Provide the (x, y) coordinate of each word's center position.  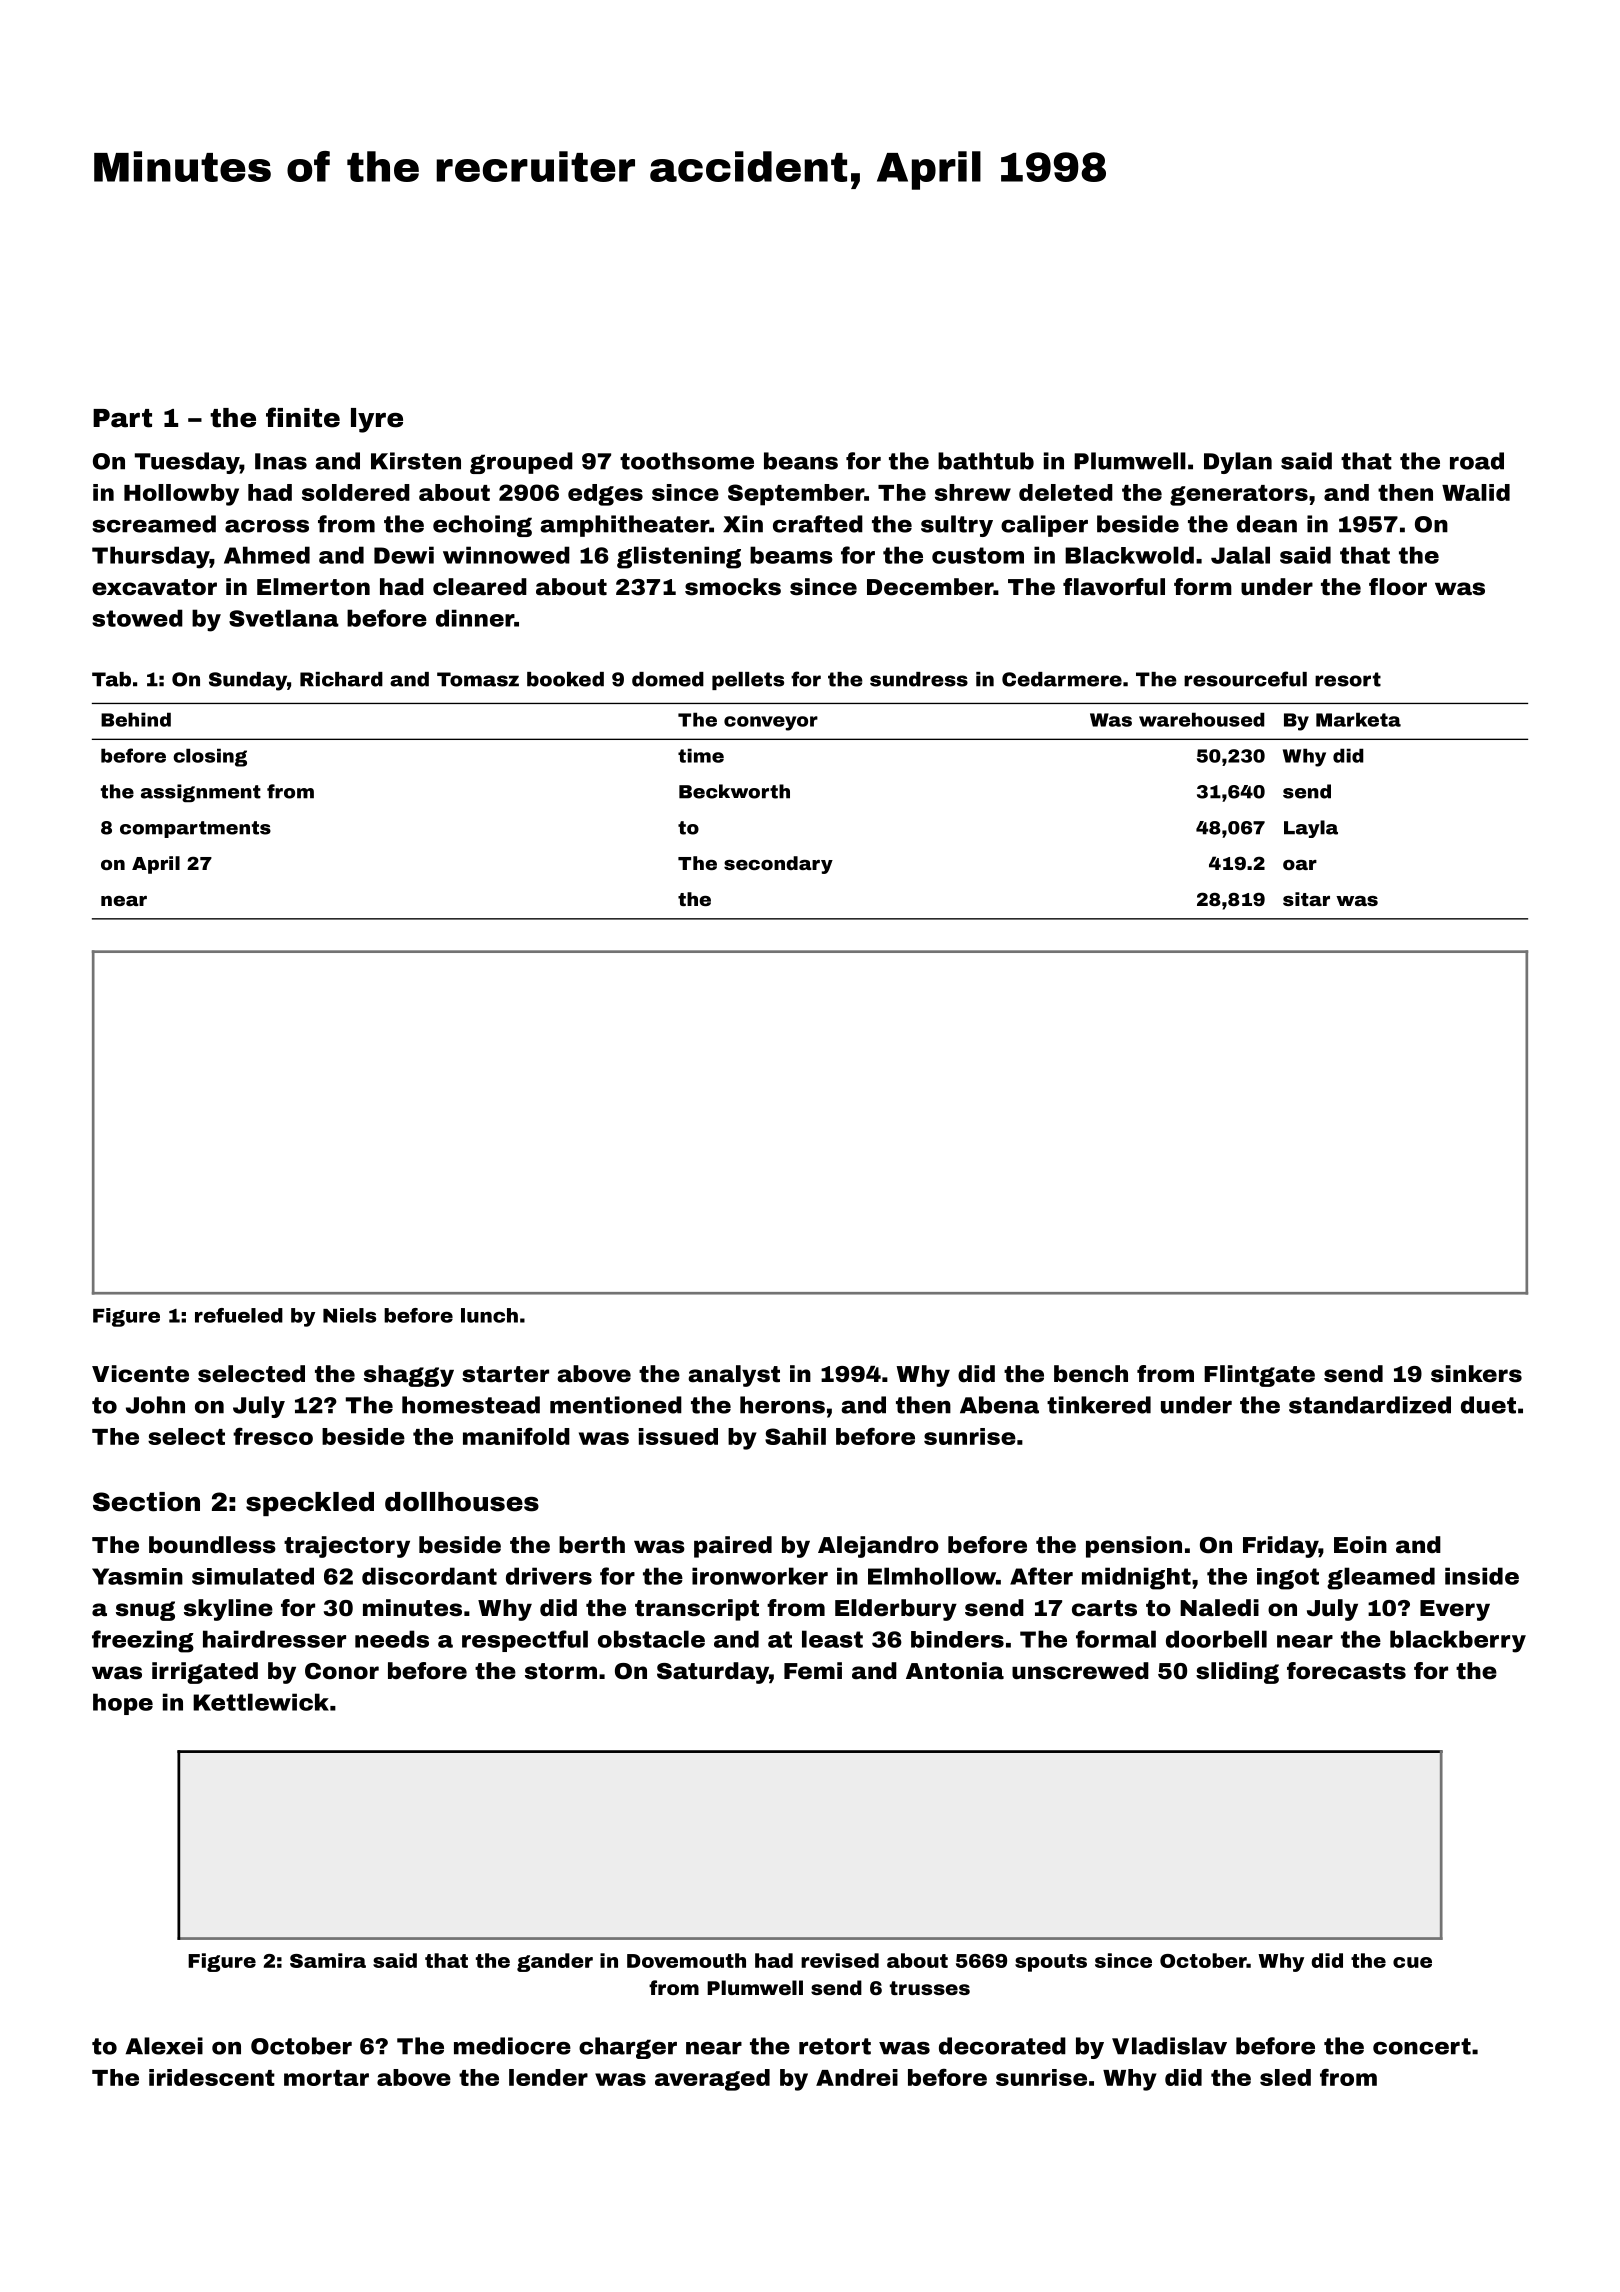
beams (791, 555)
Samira (328, 1960)
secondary (778, 865)
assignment (201, 793)
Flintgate (1259, 1376)
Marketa (1358, 719)
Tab (111, 679)
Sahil (795, 1436)
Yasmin (137, 1576)
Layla (1311, 829)
